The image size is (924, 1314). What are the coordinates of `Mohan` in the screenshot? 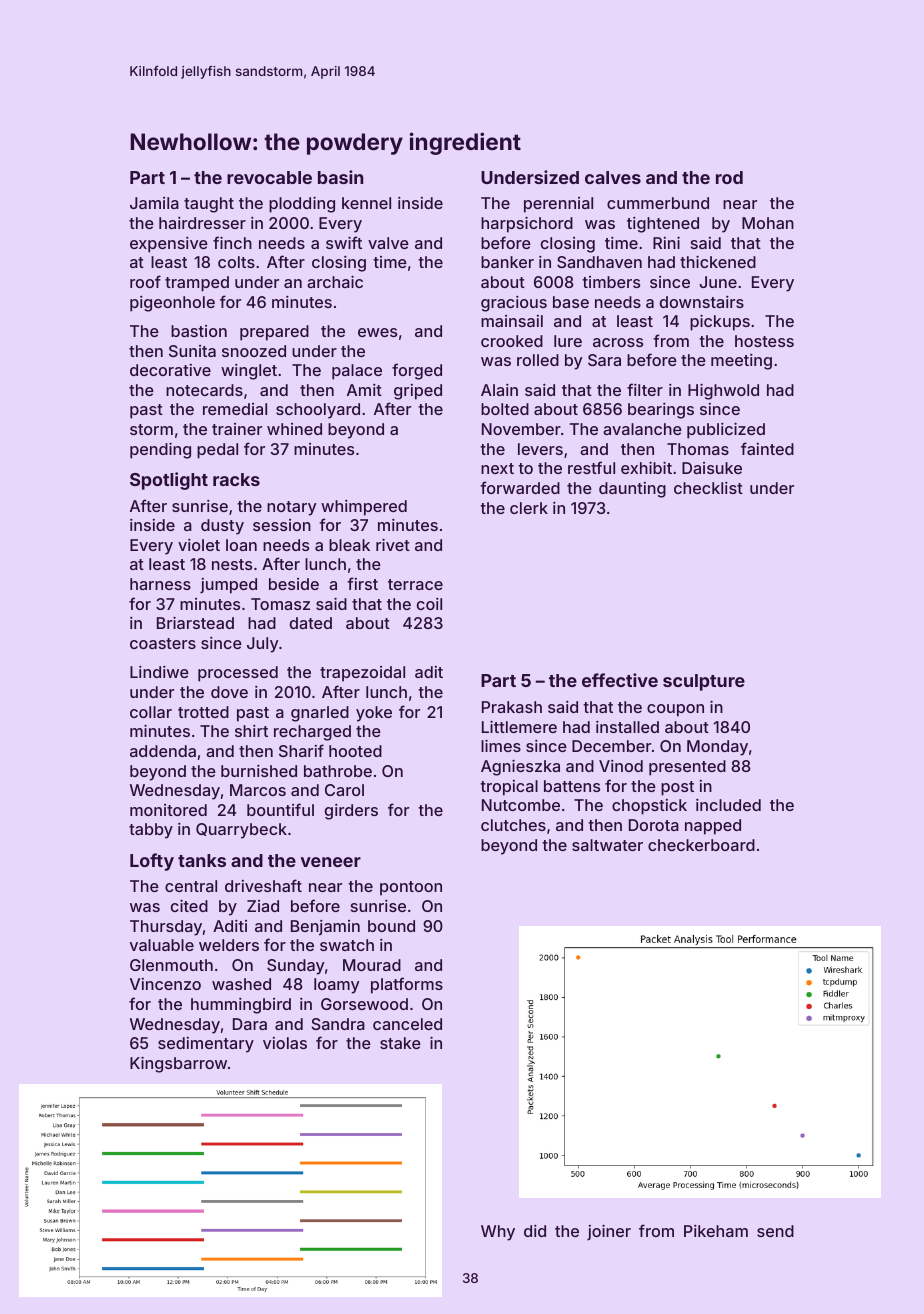 It's located at (768, 223).
